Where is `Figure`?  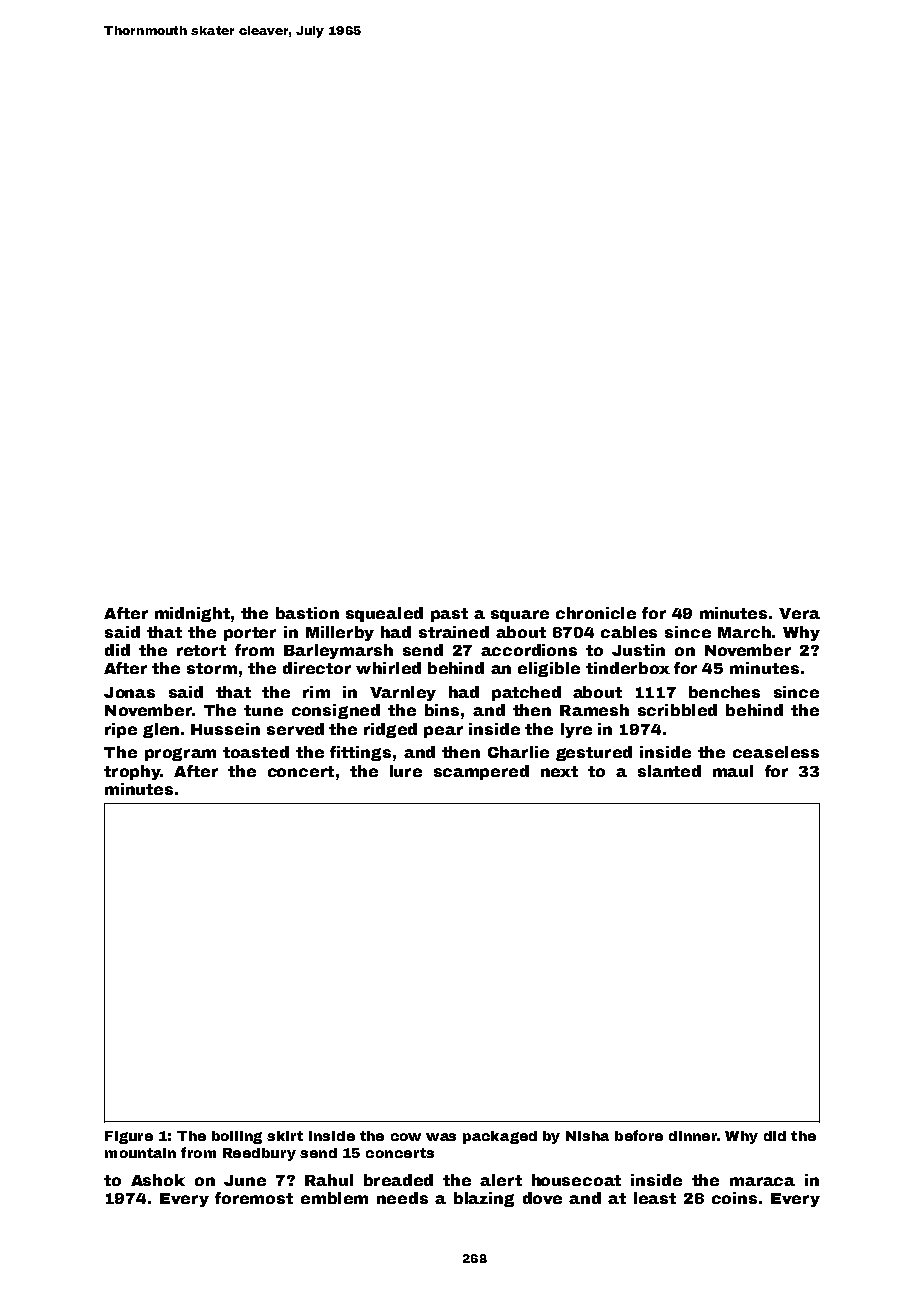
Figure is located at coordinates (129, 1137).
